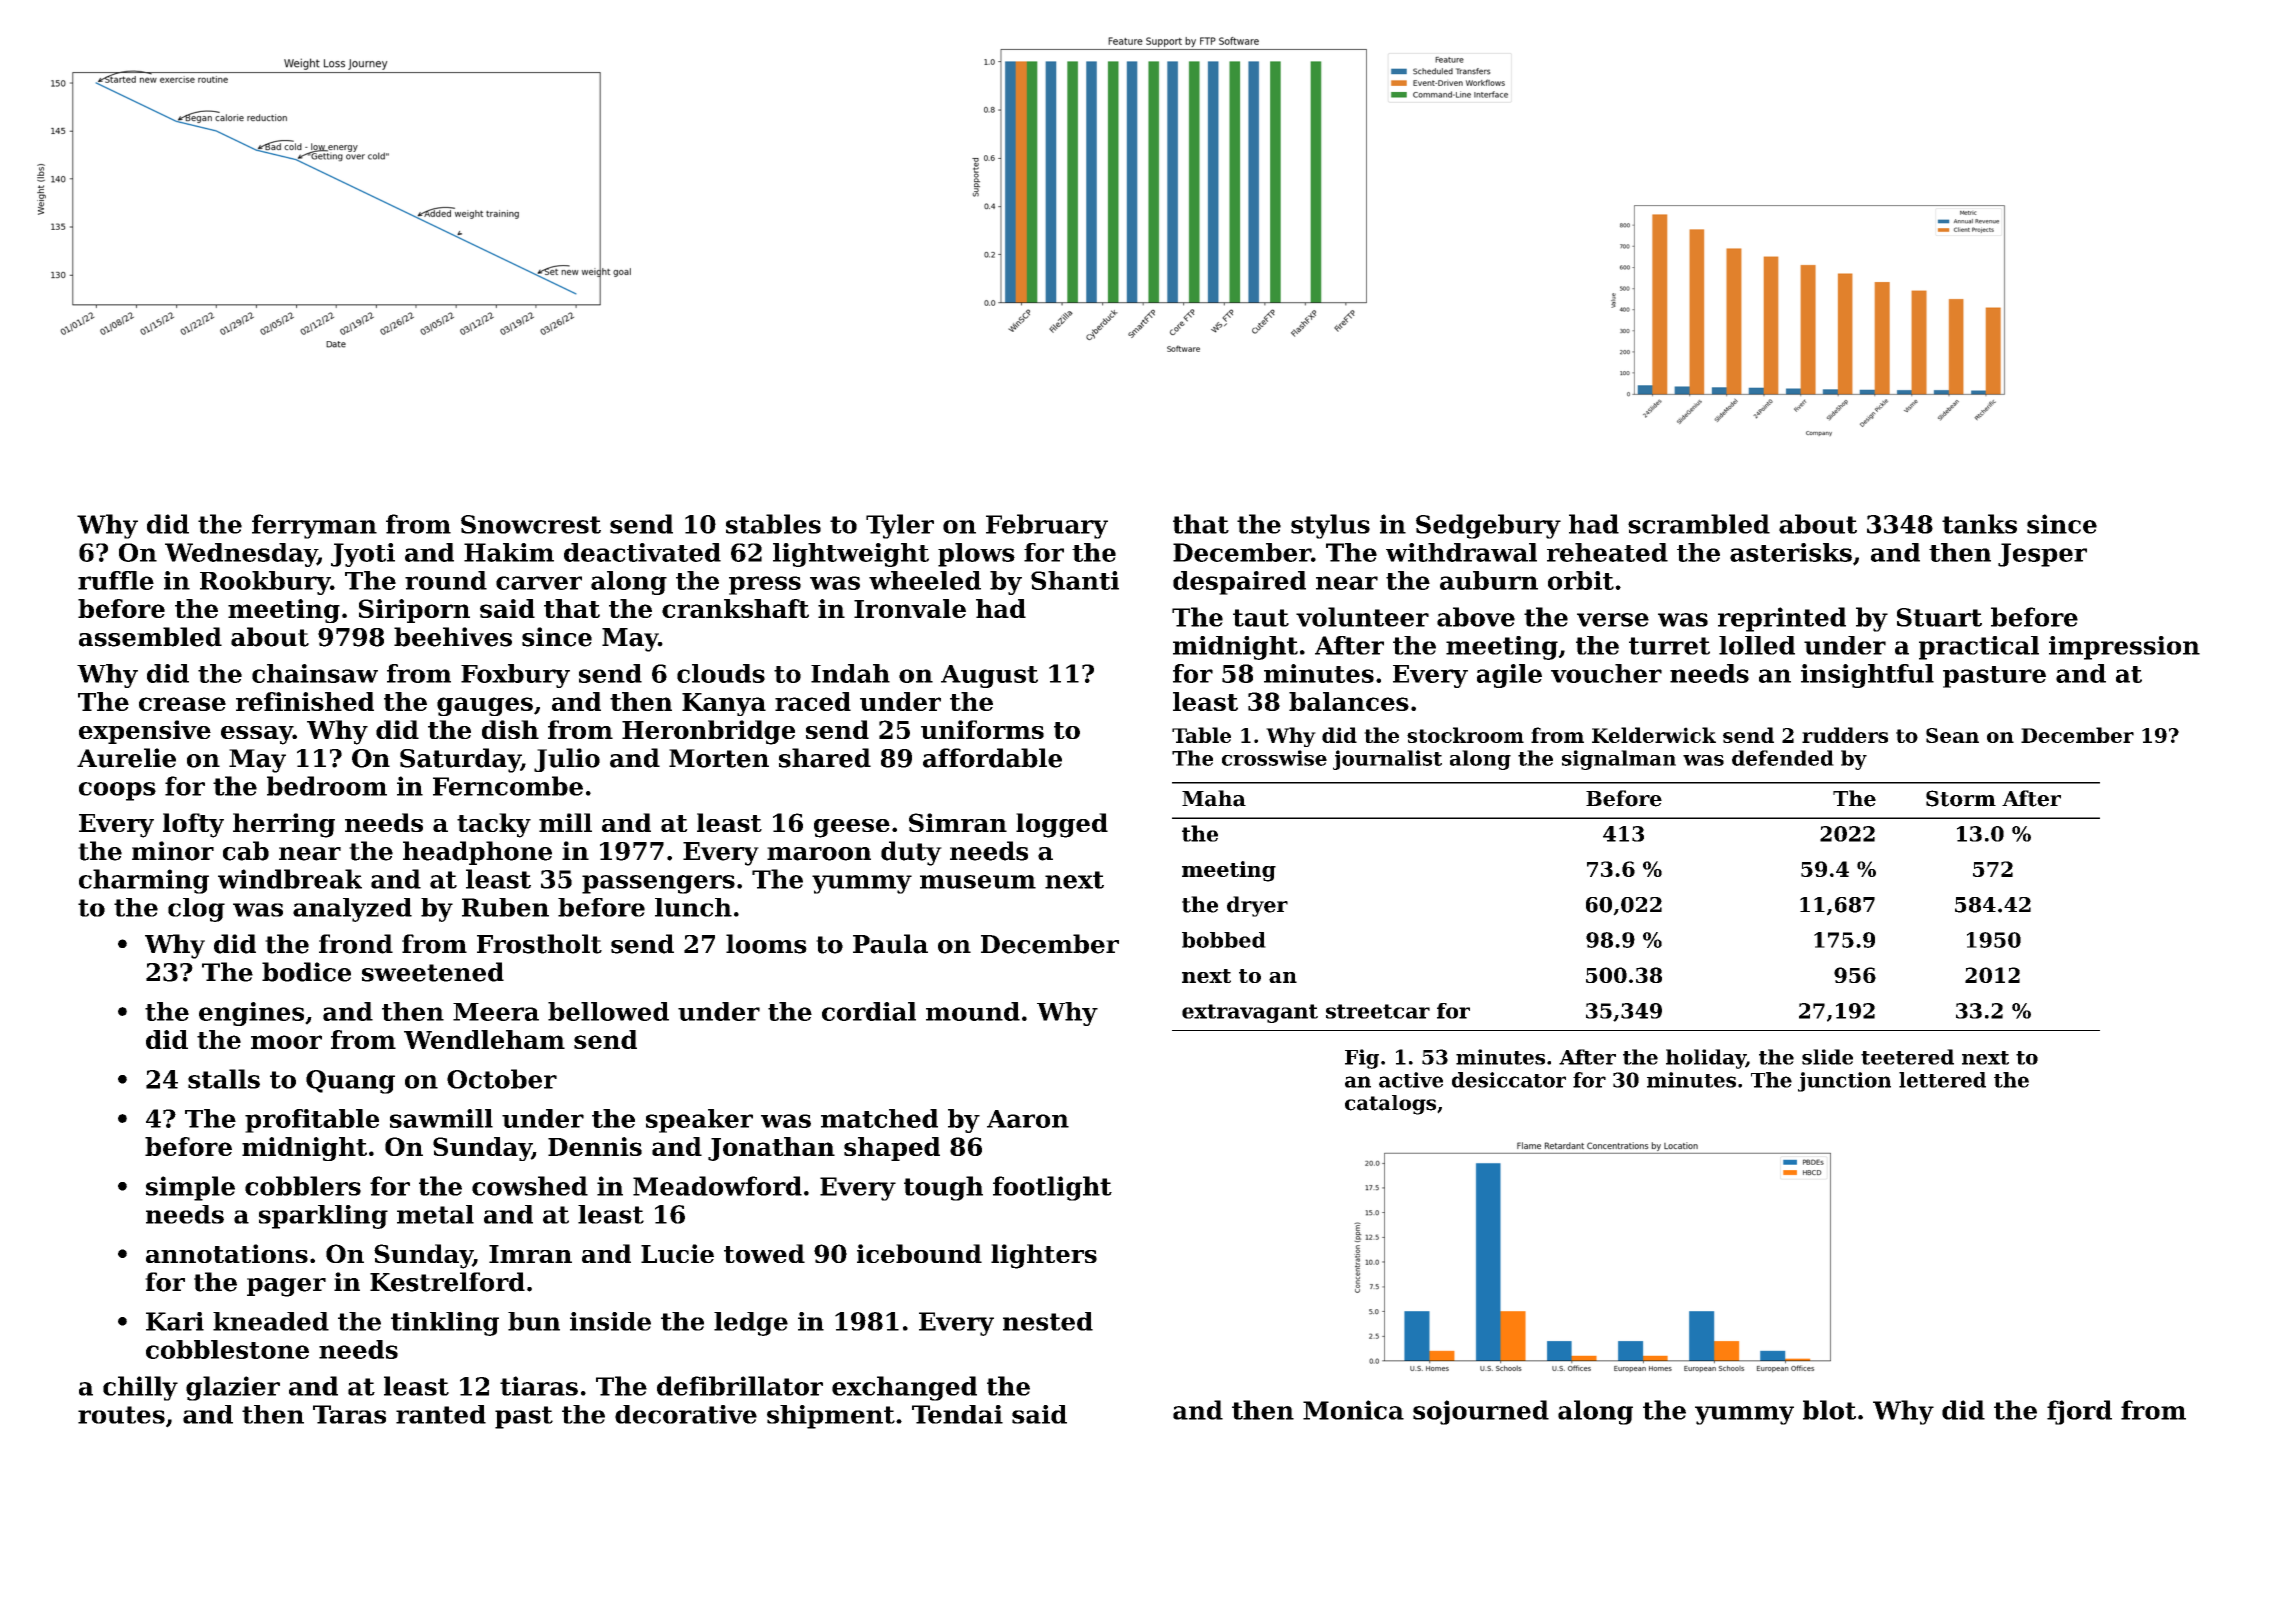  I want to click on desiccator, so click(1509, 1080).
